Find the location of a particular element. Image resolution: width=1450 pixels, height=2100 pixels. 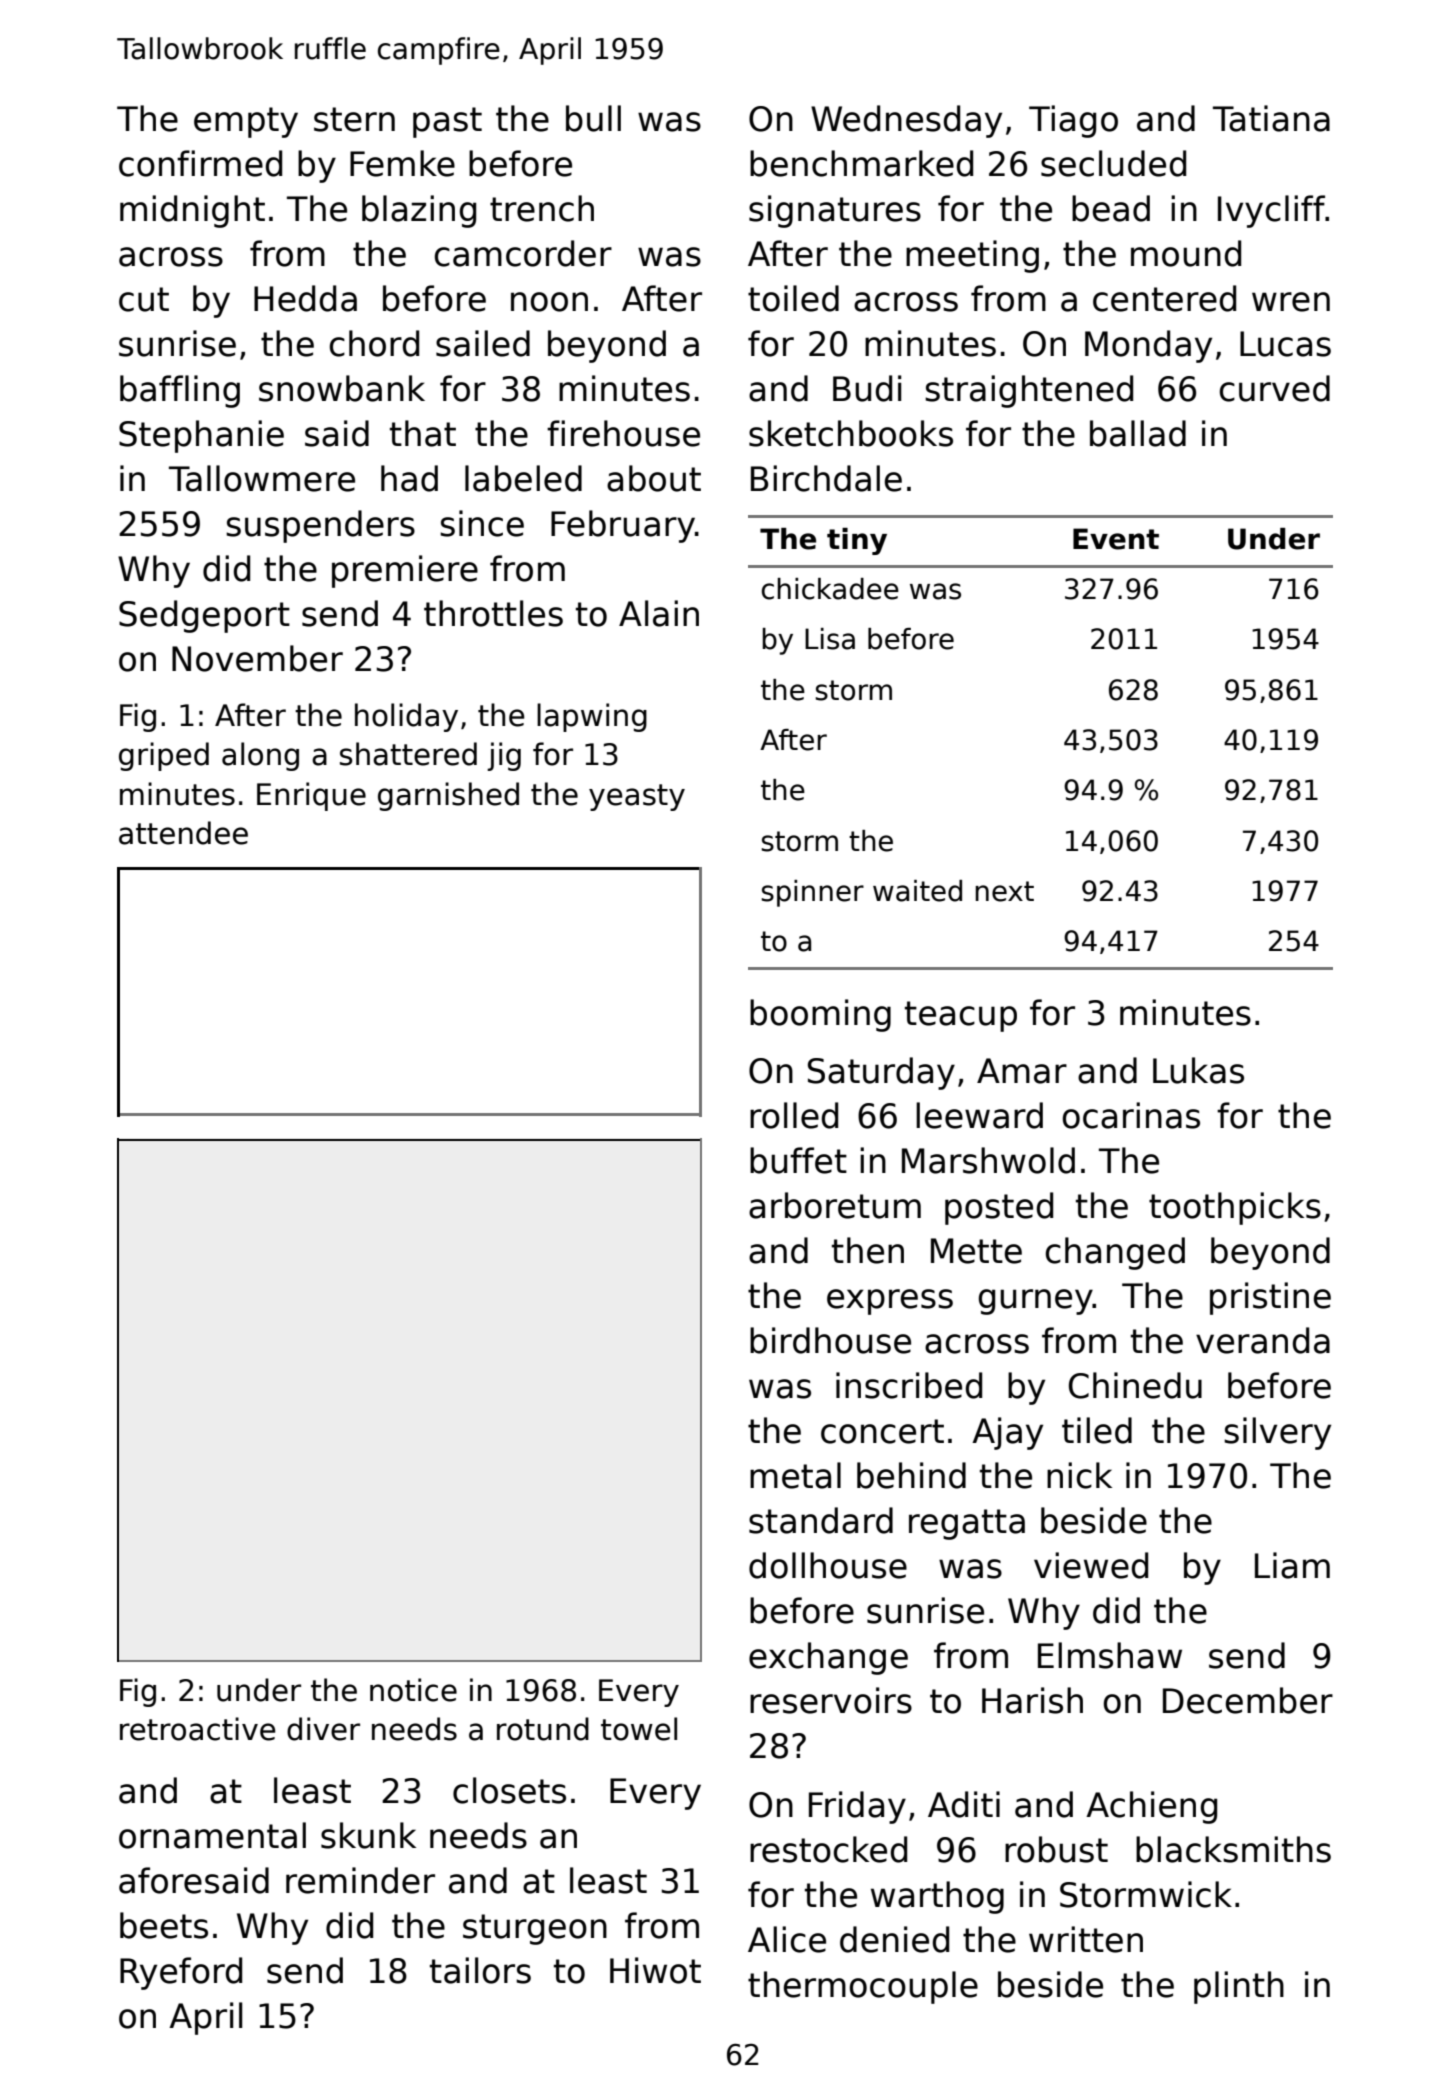

empty is located at coordinates (246, 122).
